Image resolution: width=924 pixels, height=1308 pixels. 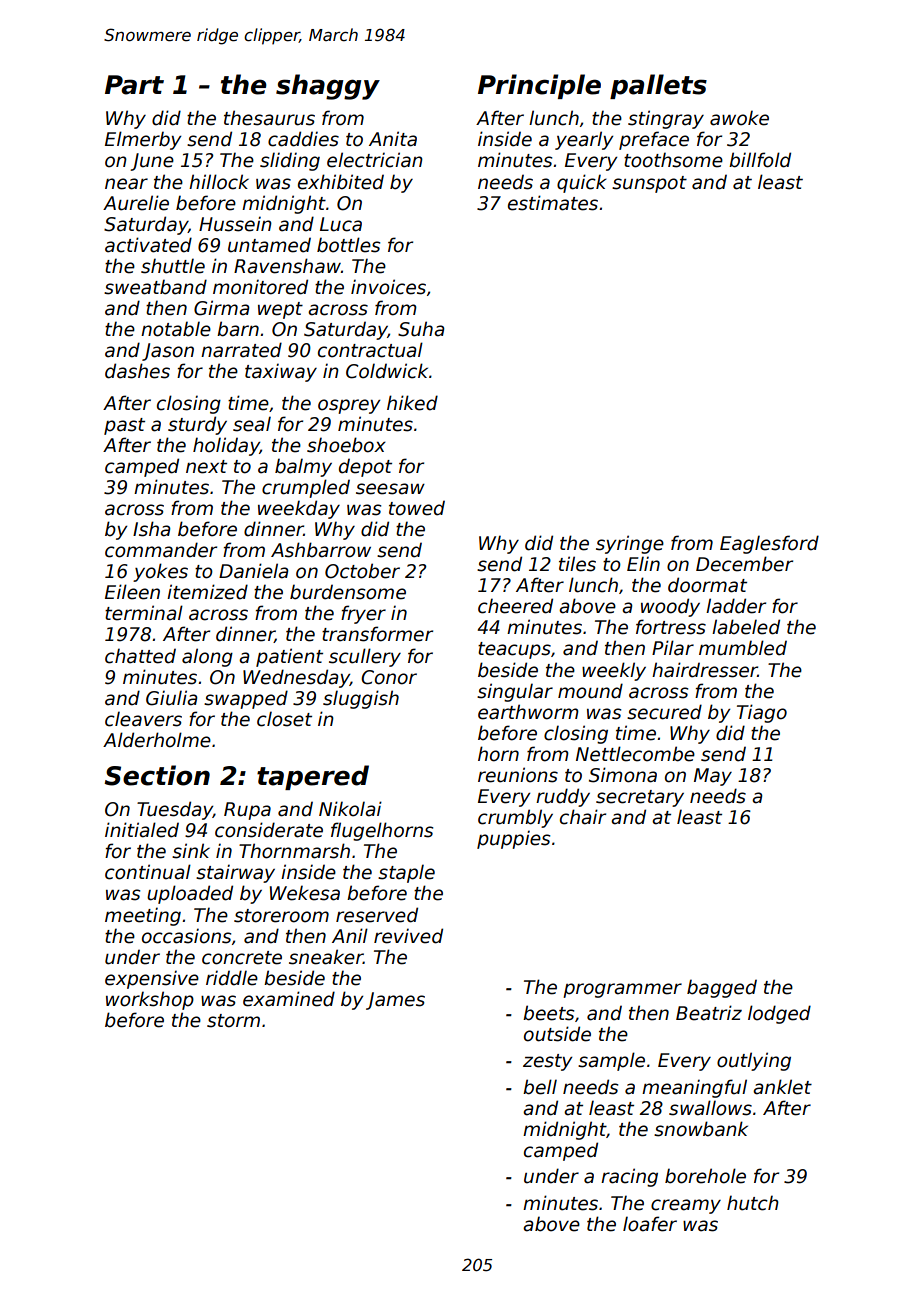 What do you see at coordinates (650, 1224) in the screenshot?
I see `loafer` at bounding box center [650, 1224].
